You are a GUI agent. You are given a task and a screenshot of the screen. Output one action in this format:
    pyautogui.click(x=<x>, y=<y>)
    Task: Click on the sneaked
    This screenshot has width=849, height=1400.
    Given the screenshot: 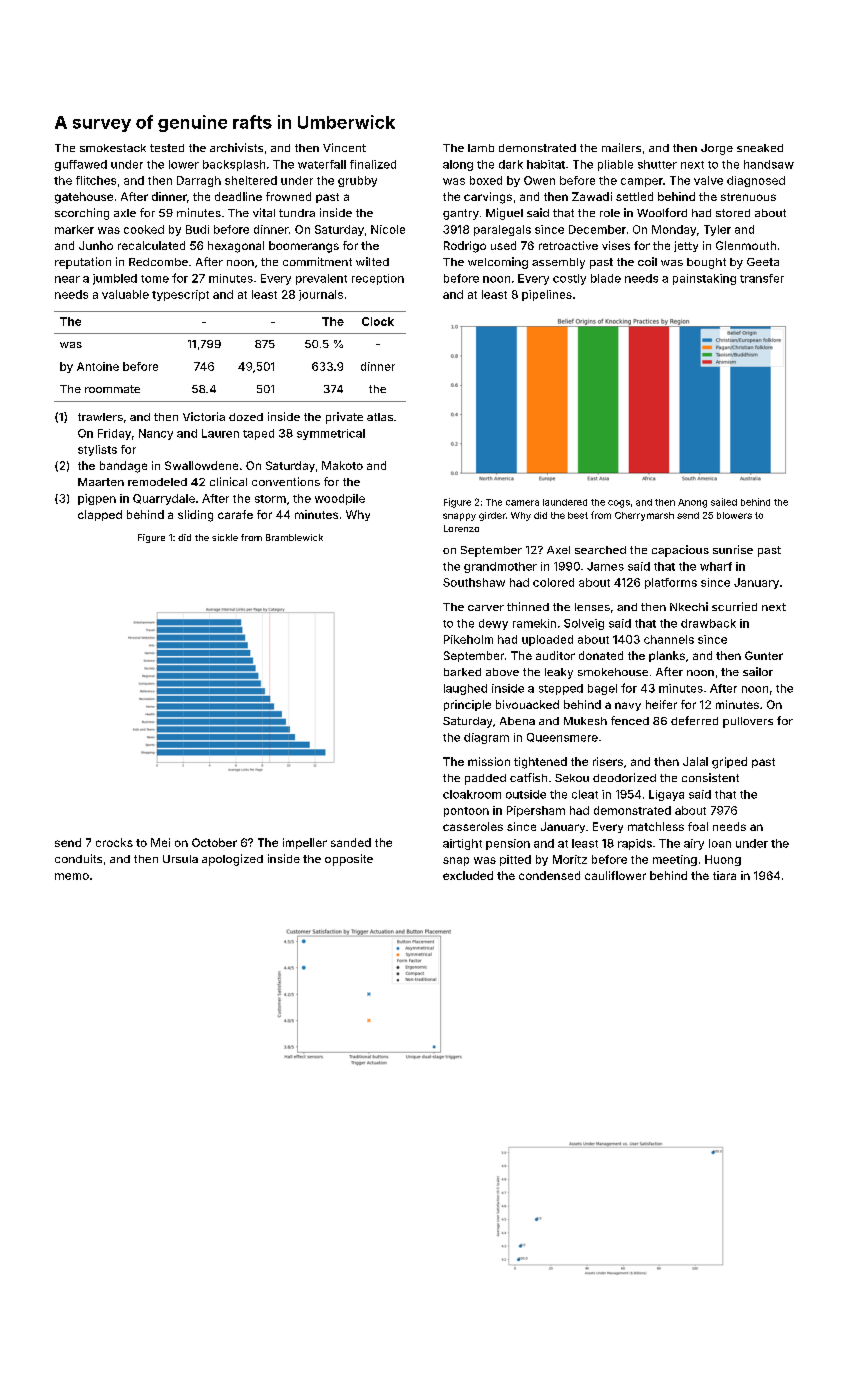 What is the action you would take?
    pyautogui.click(x=760, y=148)
